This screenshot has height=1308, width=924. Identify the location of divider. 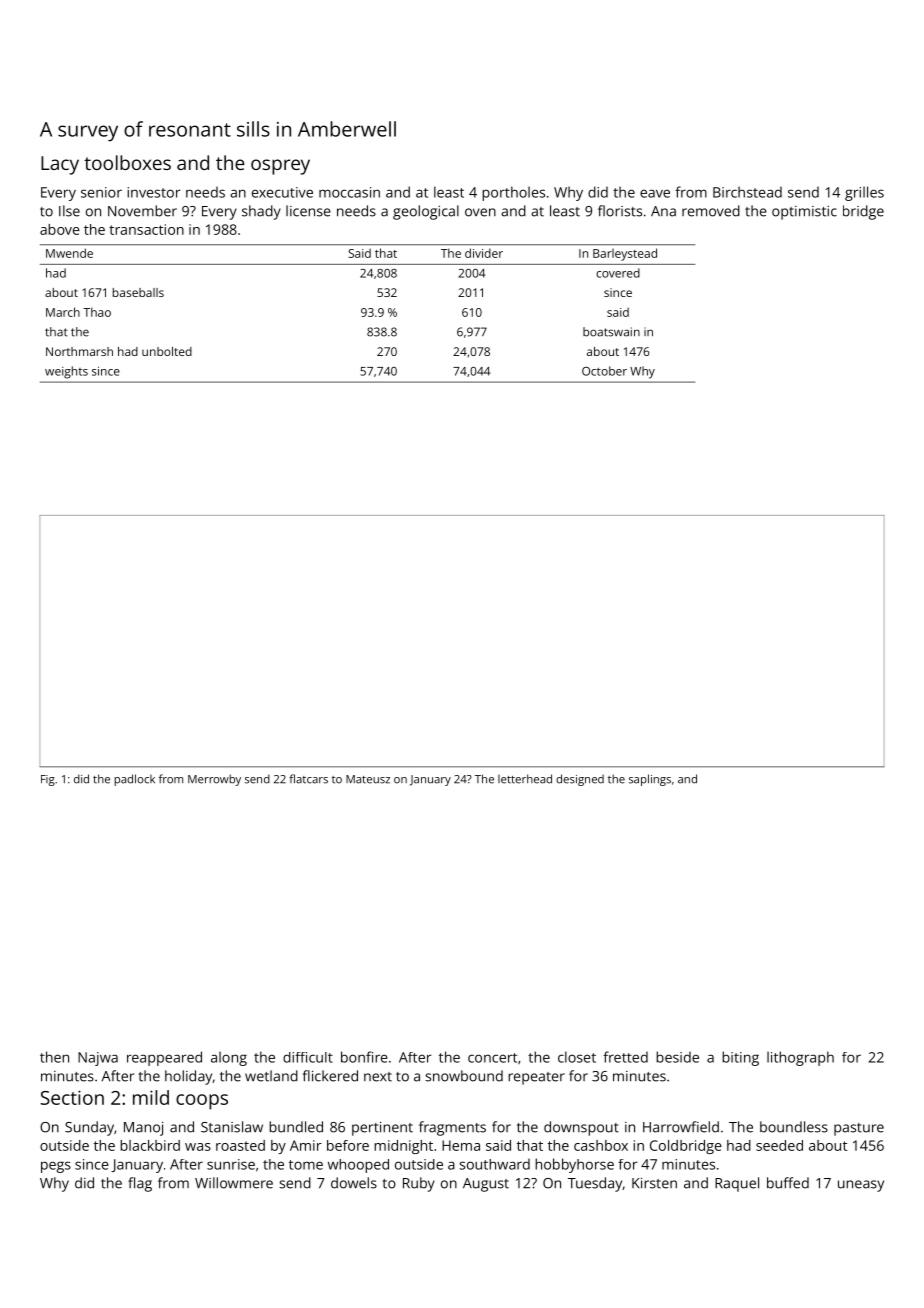
(484, 253).
